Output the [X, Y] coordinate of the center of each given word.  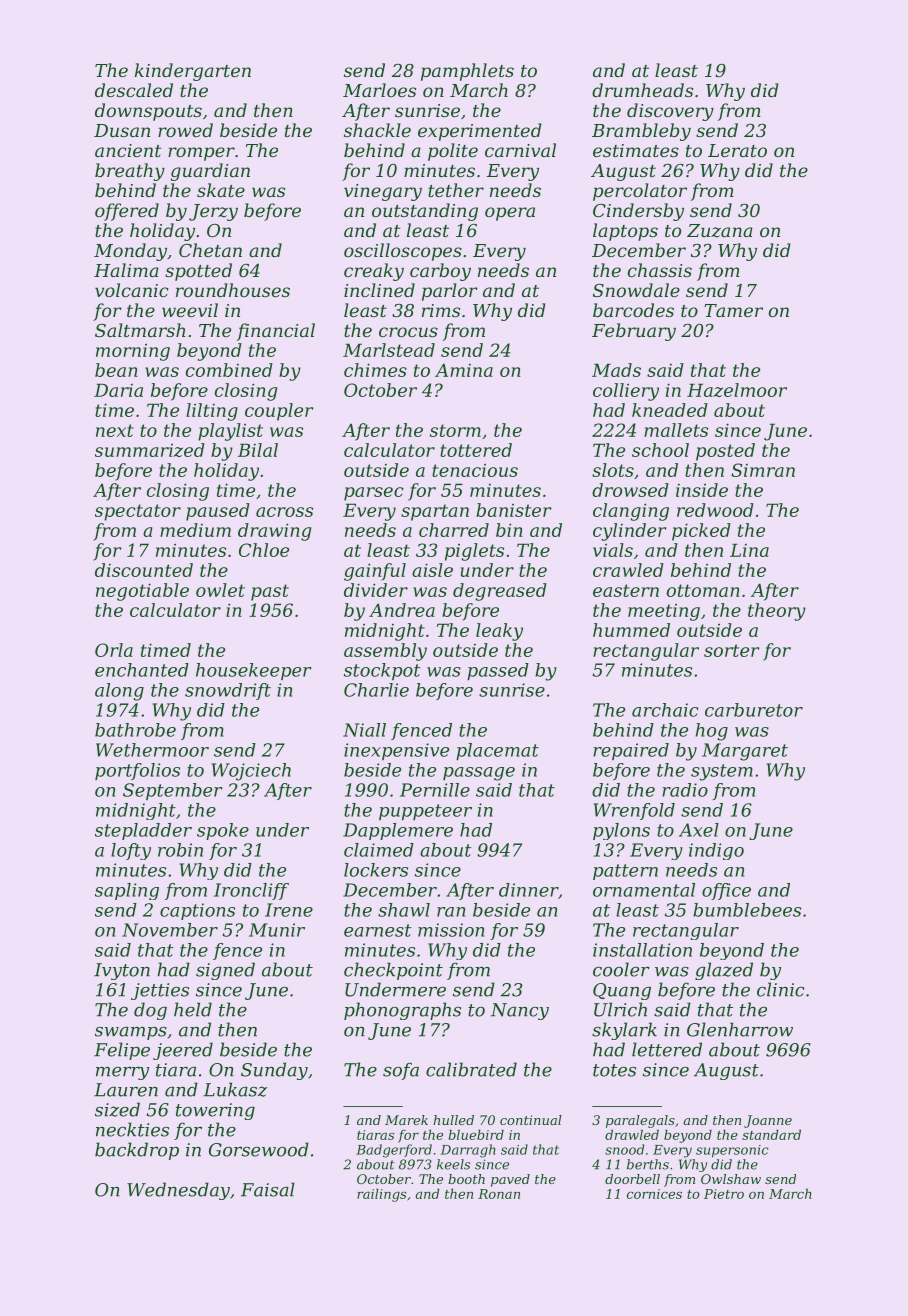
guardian [210, 172]
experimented [479, 132]
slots [613, 470]
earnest [378, 930]
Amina [464, 370]
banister [513, 510]
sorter [731, 650]
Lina [749, 550]
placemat [497, 751]
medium [195, 530]
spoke [223, 831]
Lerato [737, 150]
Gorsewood [259, 1149]
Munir [277, 930]
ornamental [644, 890]
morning [133, 352]
